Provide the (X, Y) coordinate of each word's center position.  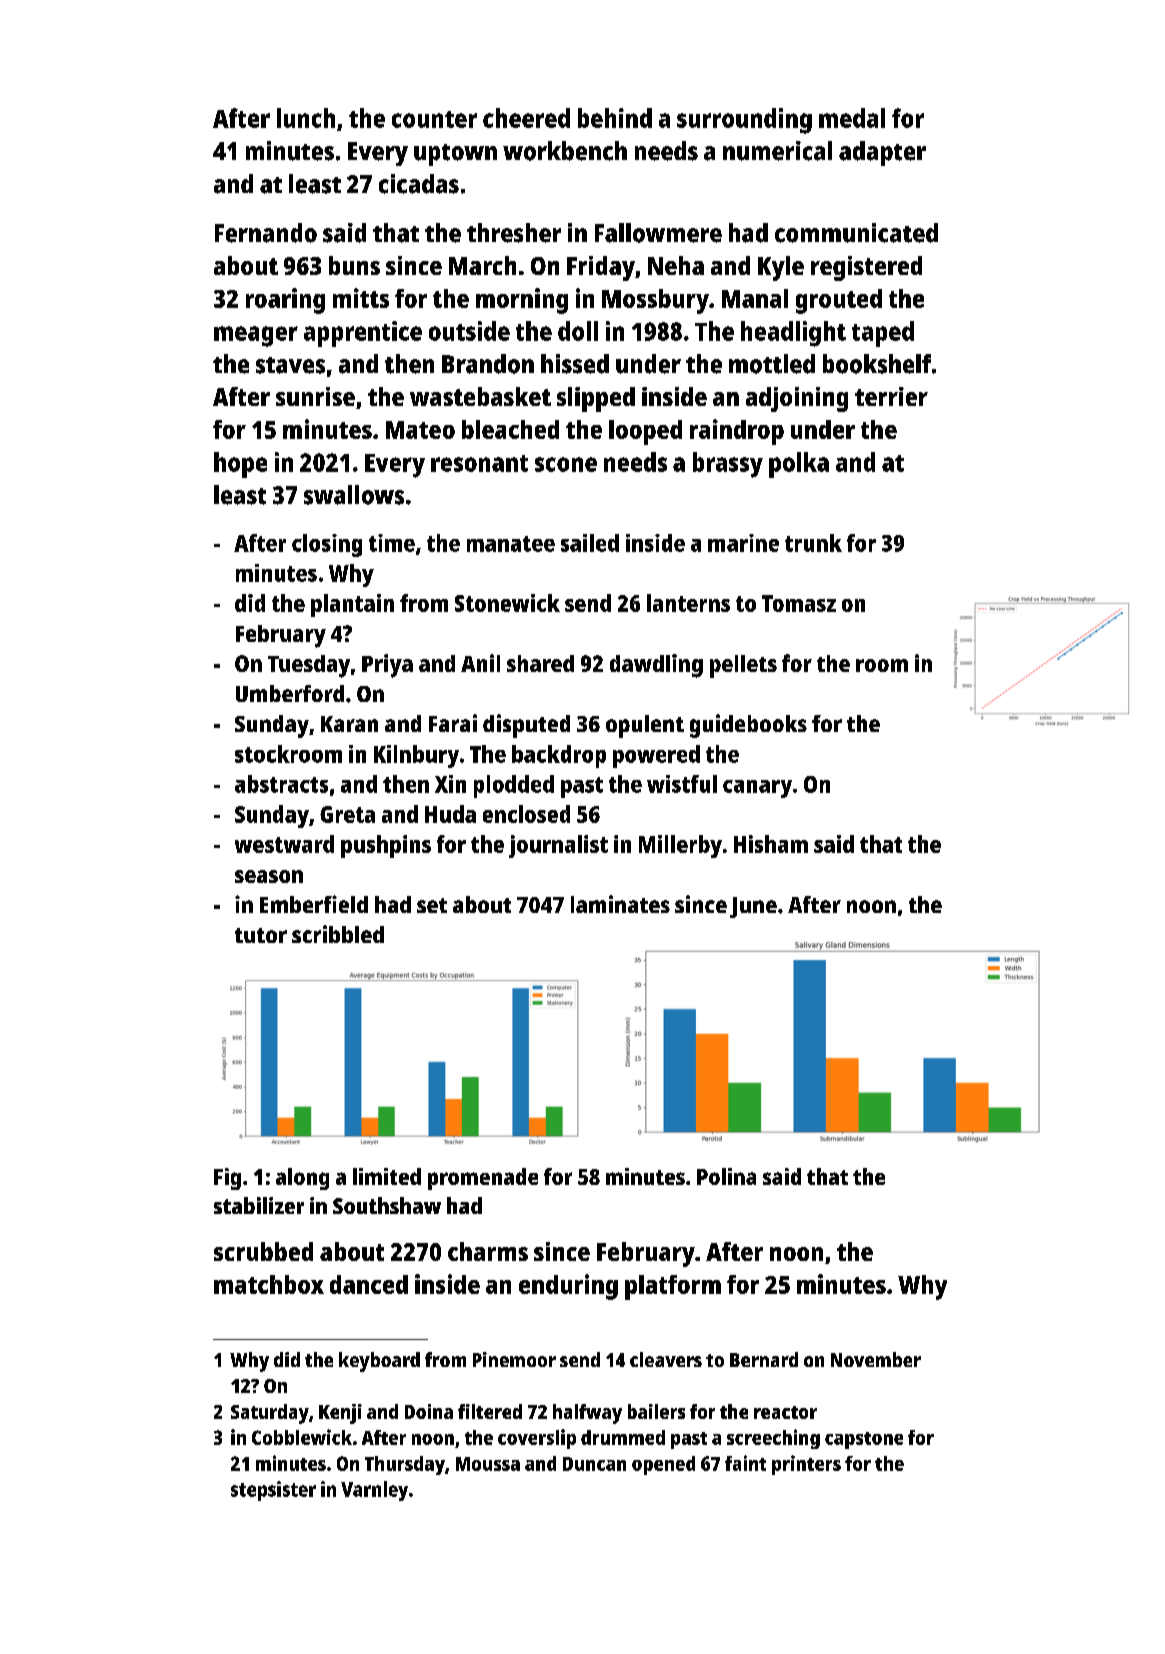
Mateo (420, 430)
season (269, 876)
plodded (514, 786)
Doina (429, 1411)
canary (757, 789)
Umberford (290, 693)
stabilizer (259, 1205)
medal (852, 118)
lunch (306, 118)
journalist (558, 846)
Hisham (771, 844)
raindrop (737, 432)
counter (434, 119)
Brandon (488, 364)
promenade (483, 1179)
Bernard (764, 1359)
